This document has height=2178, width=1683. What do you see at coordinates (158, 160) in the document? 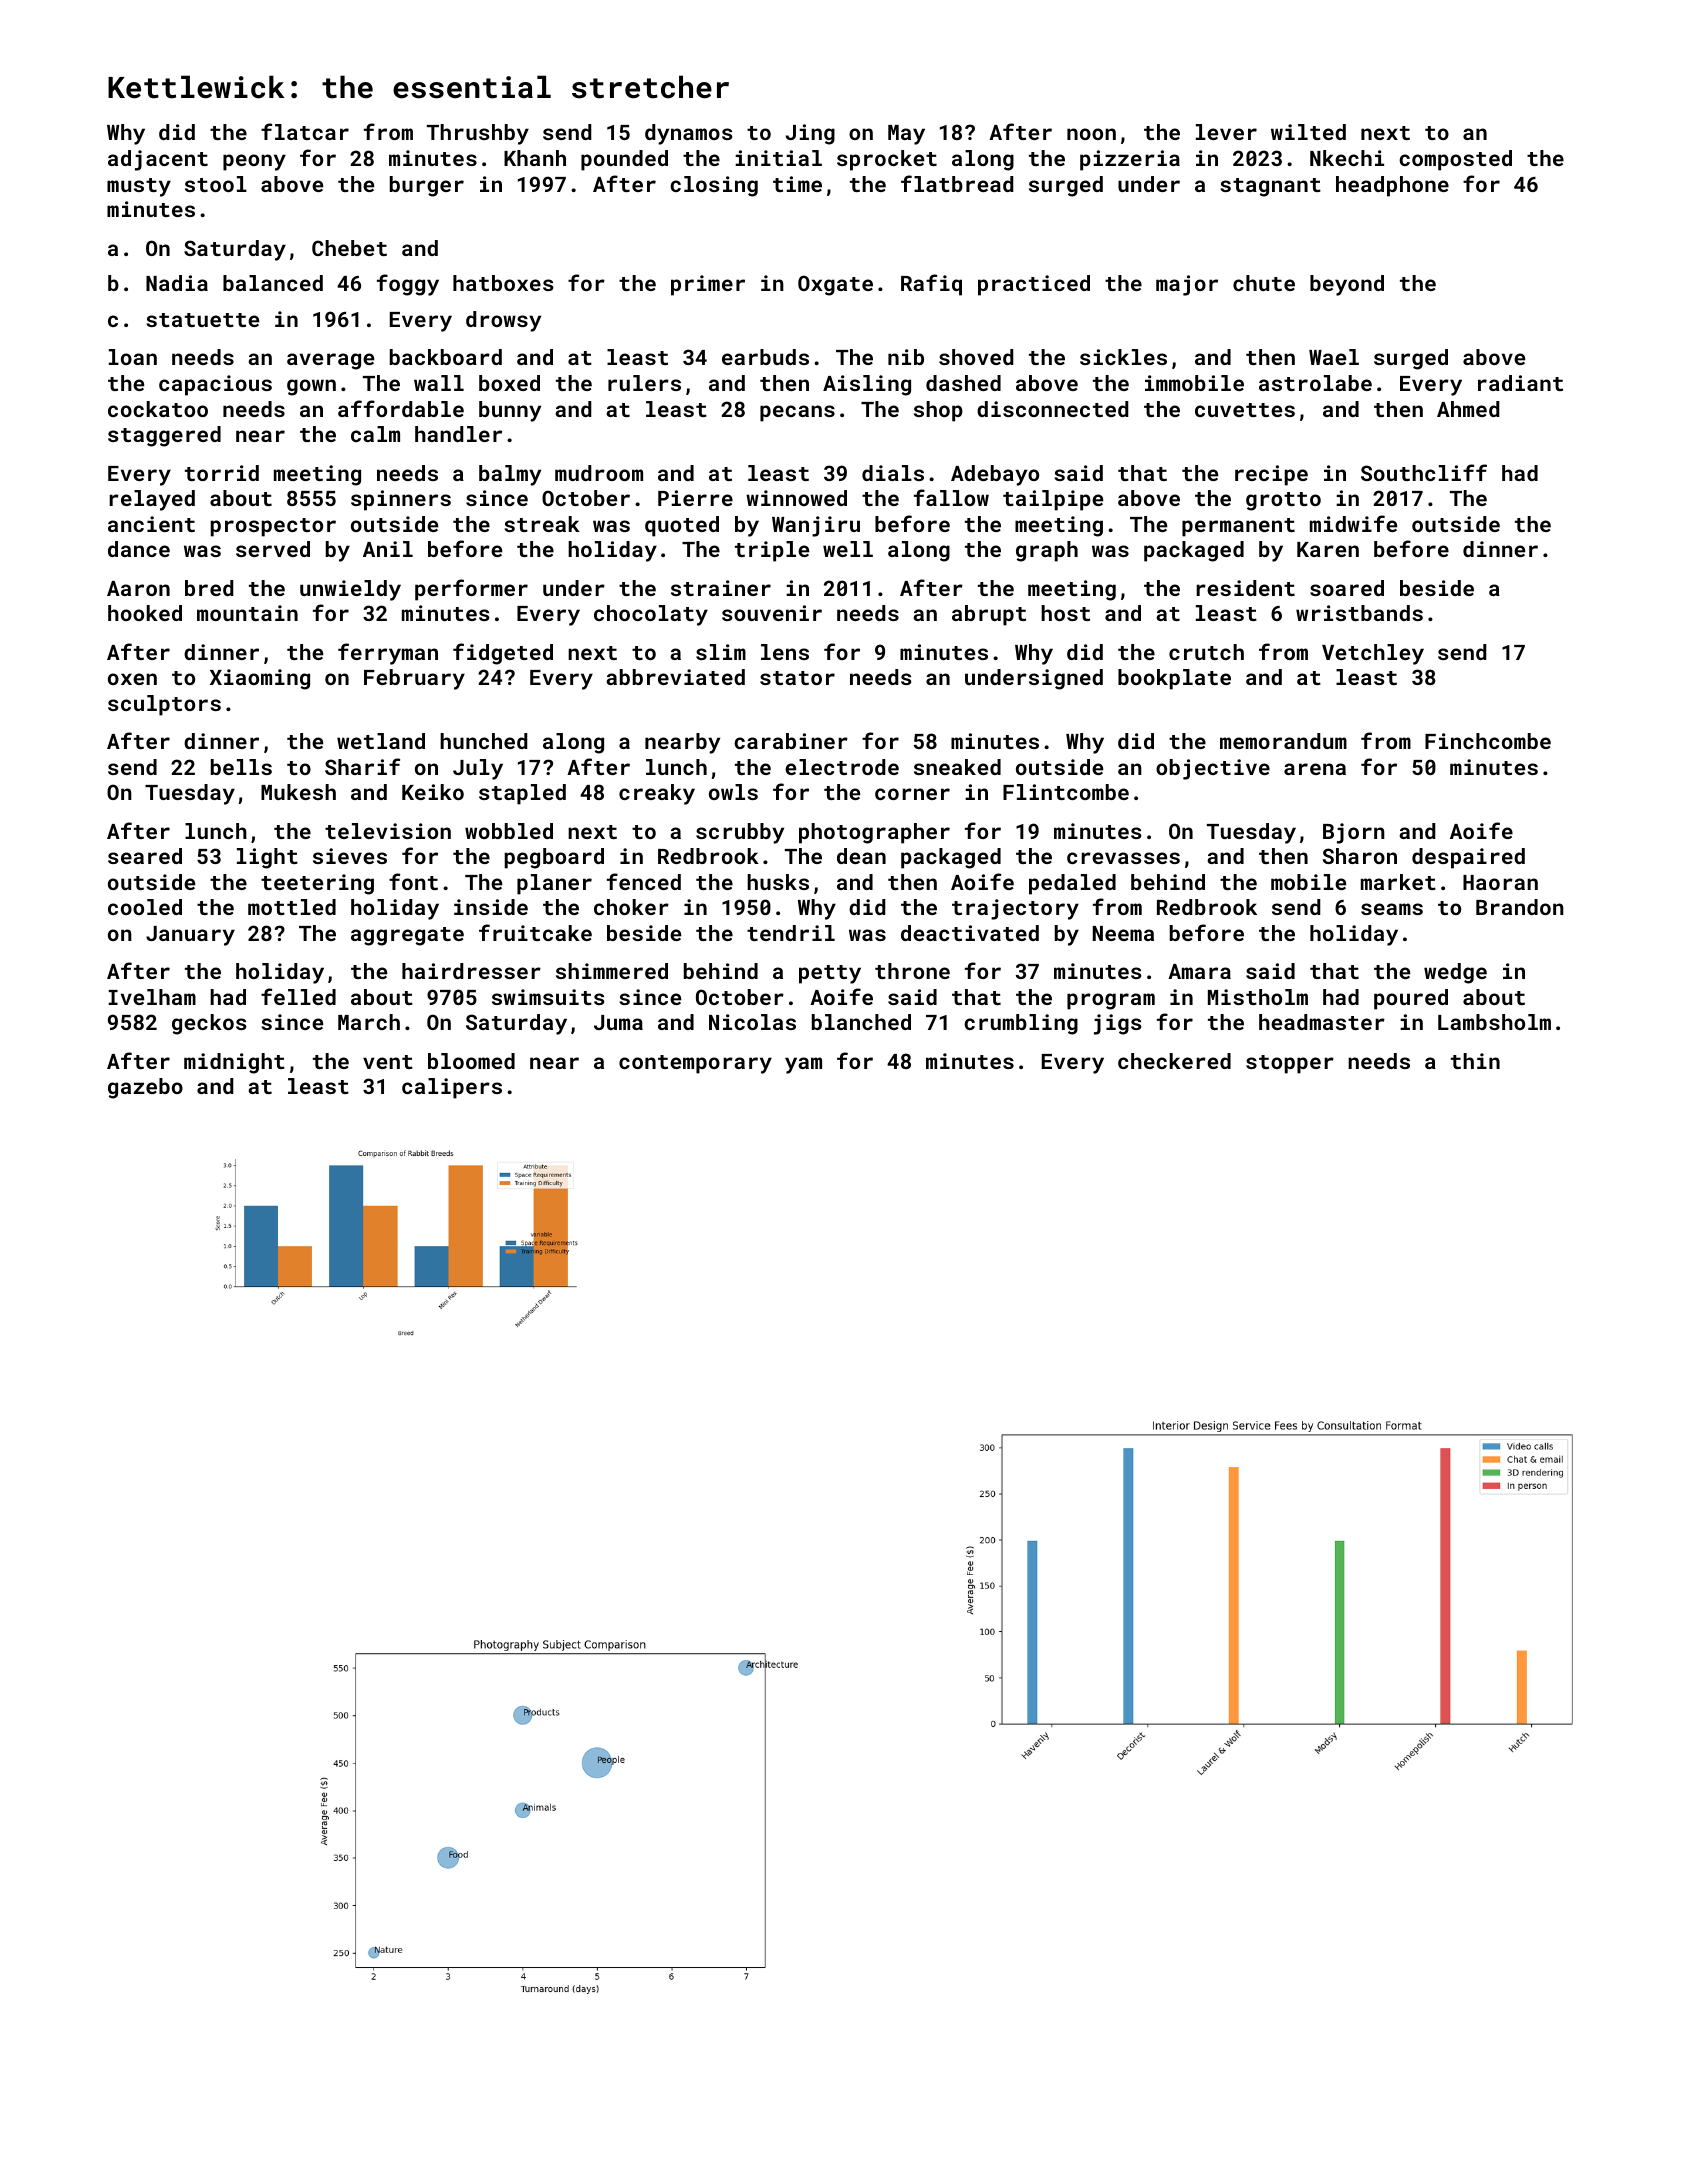
I see `adjacent` at bounding box center [158, 160].
